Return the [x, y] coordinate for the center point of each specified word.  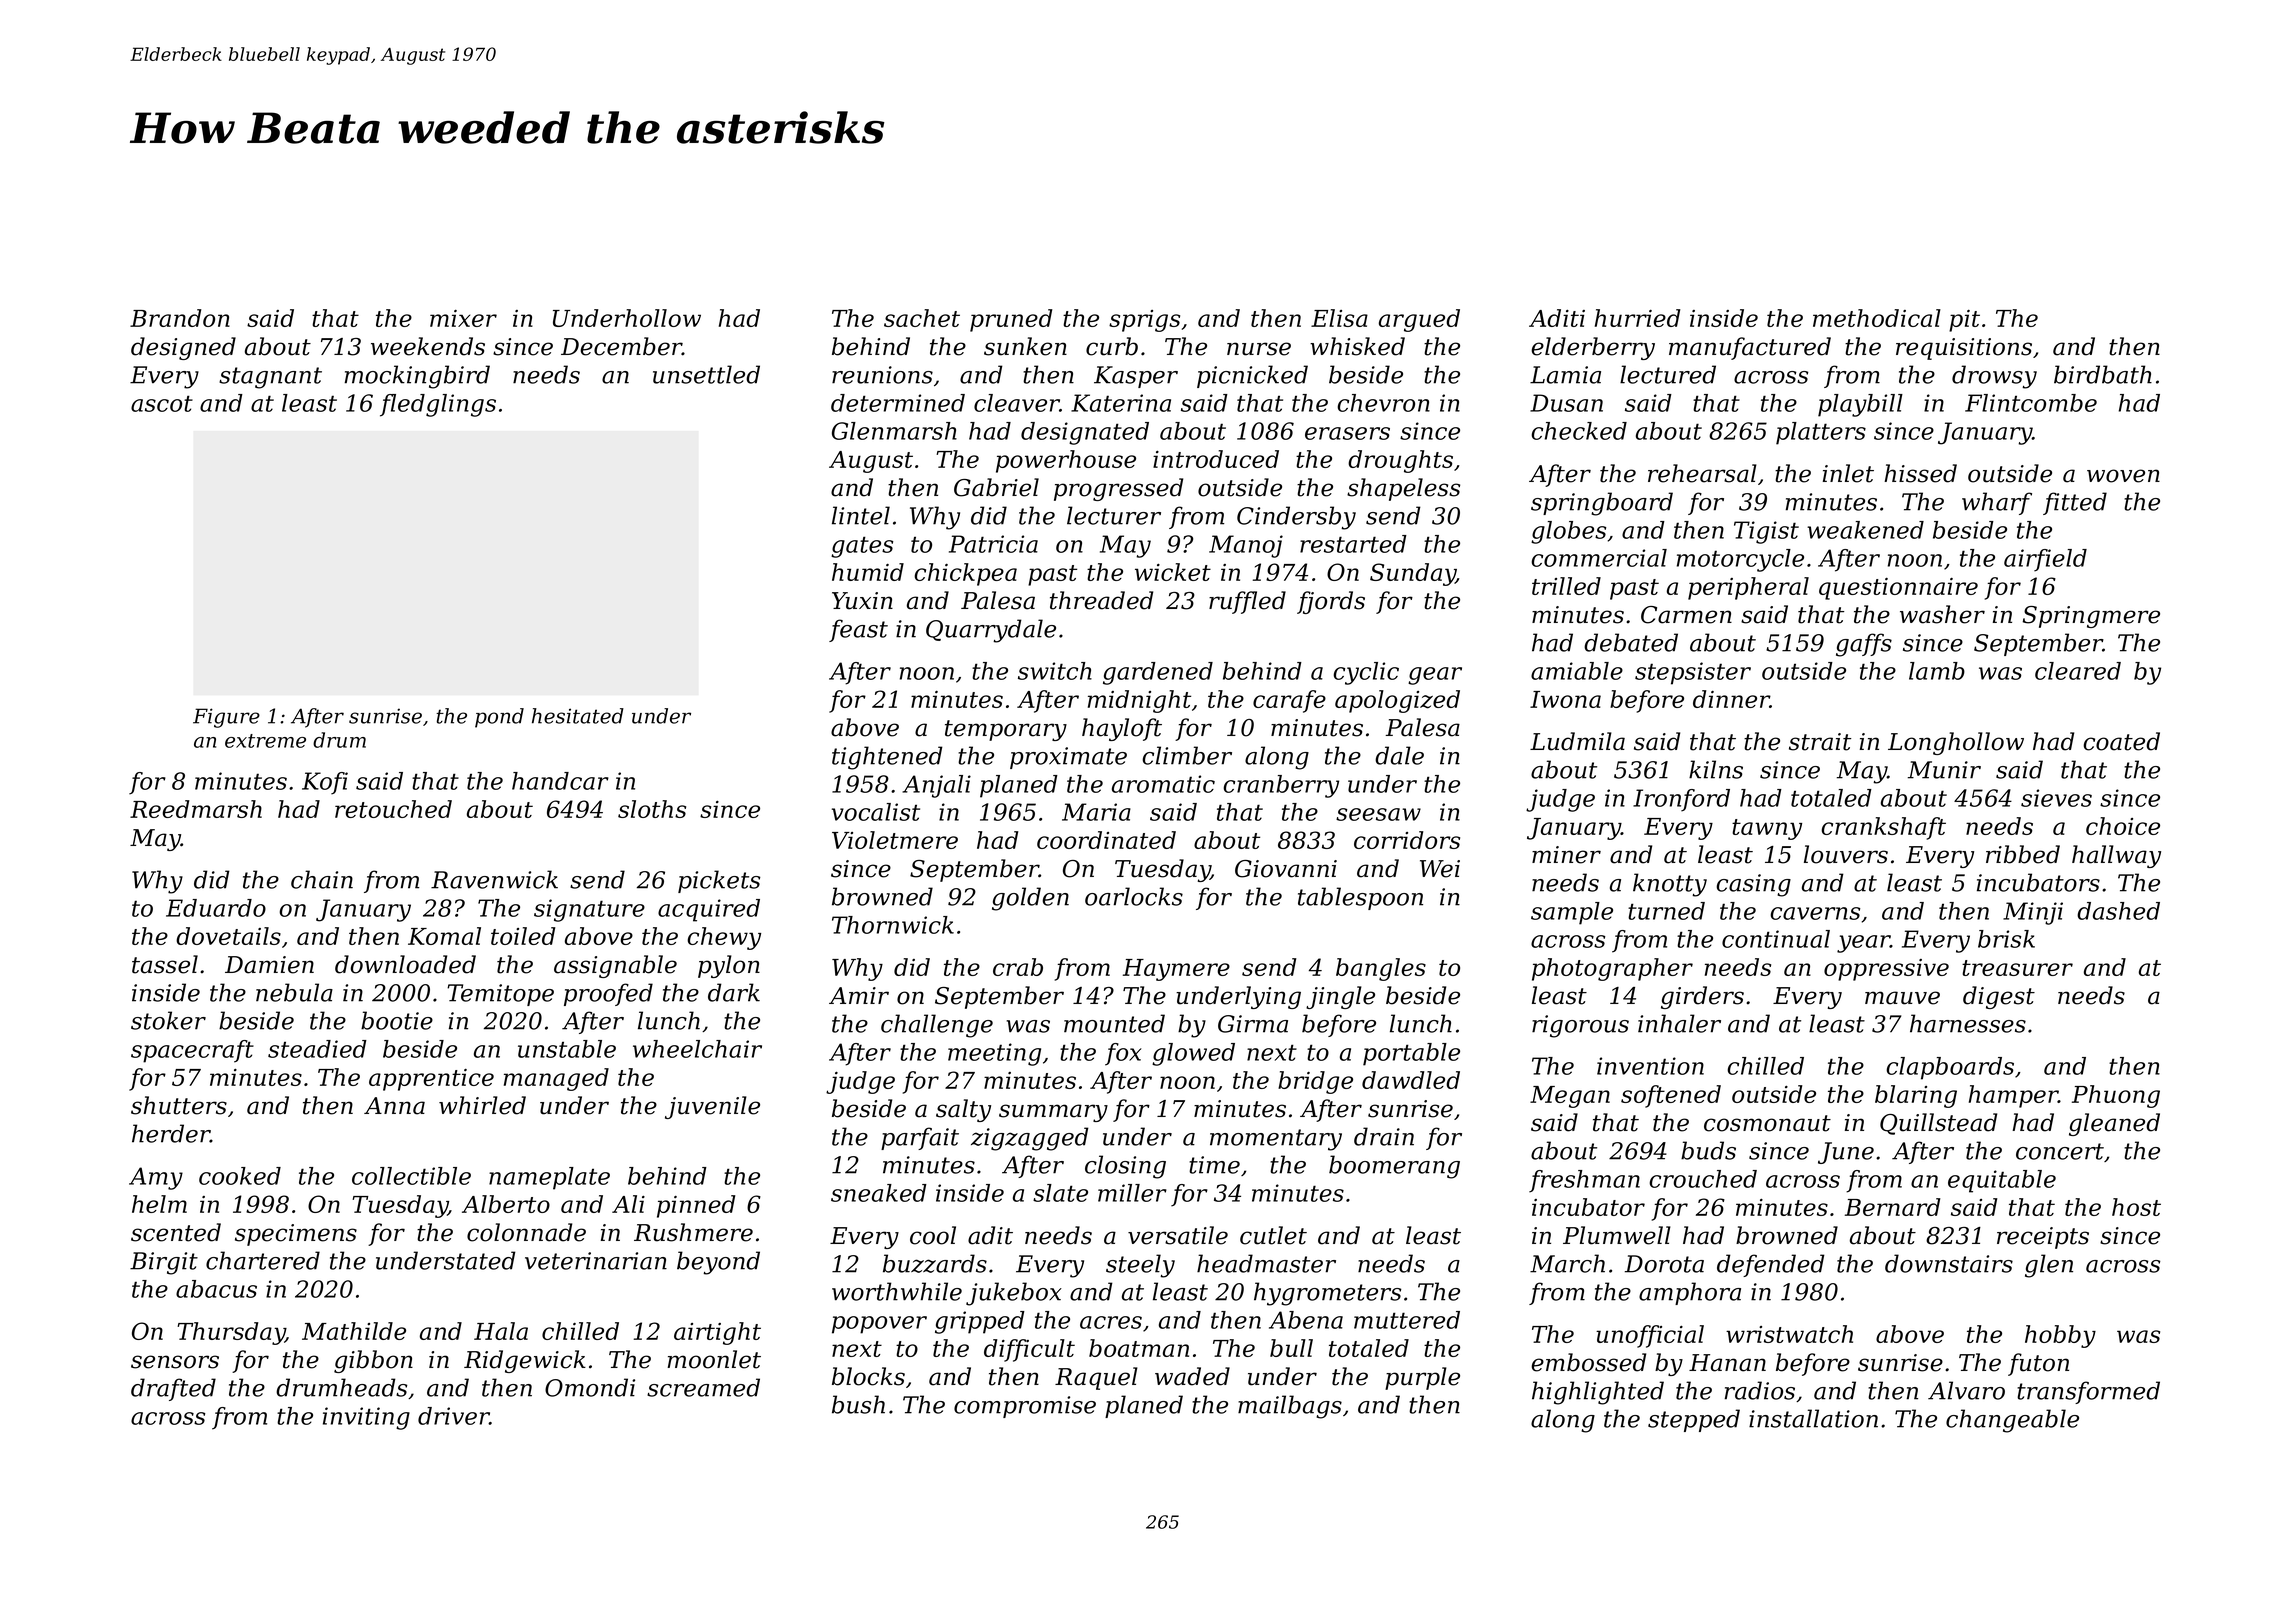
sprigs [1144, 321]
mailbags [1290, 1407]
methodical [1877, 318]
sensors [175, 1362]
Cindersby [1296, 518]
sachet [922, 318]
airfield [2045, 560]
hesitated [578, 716]
